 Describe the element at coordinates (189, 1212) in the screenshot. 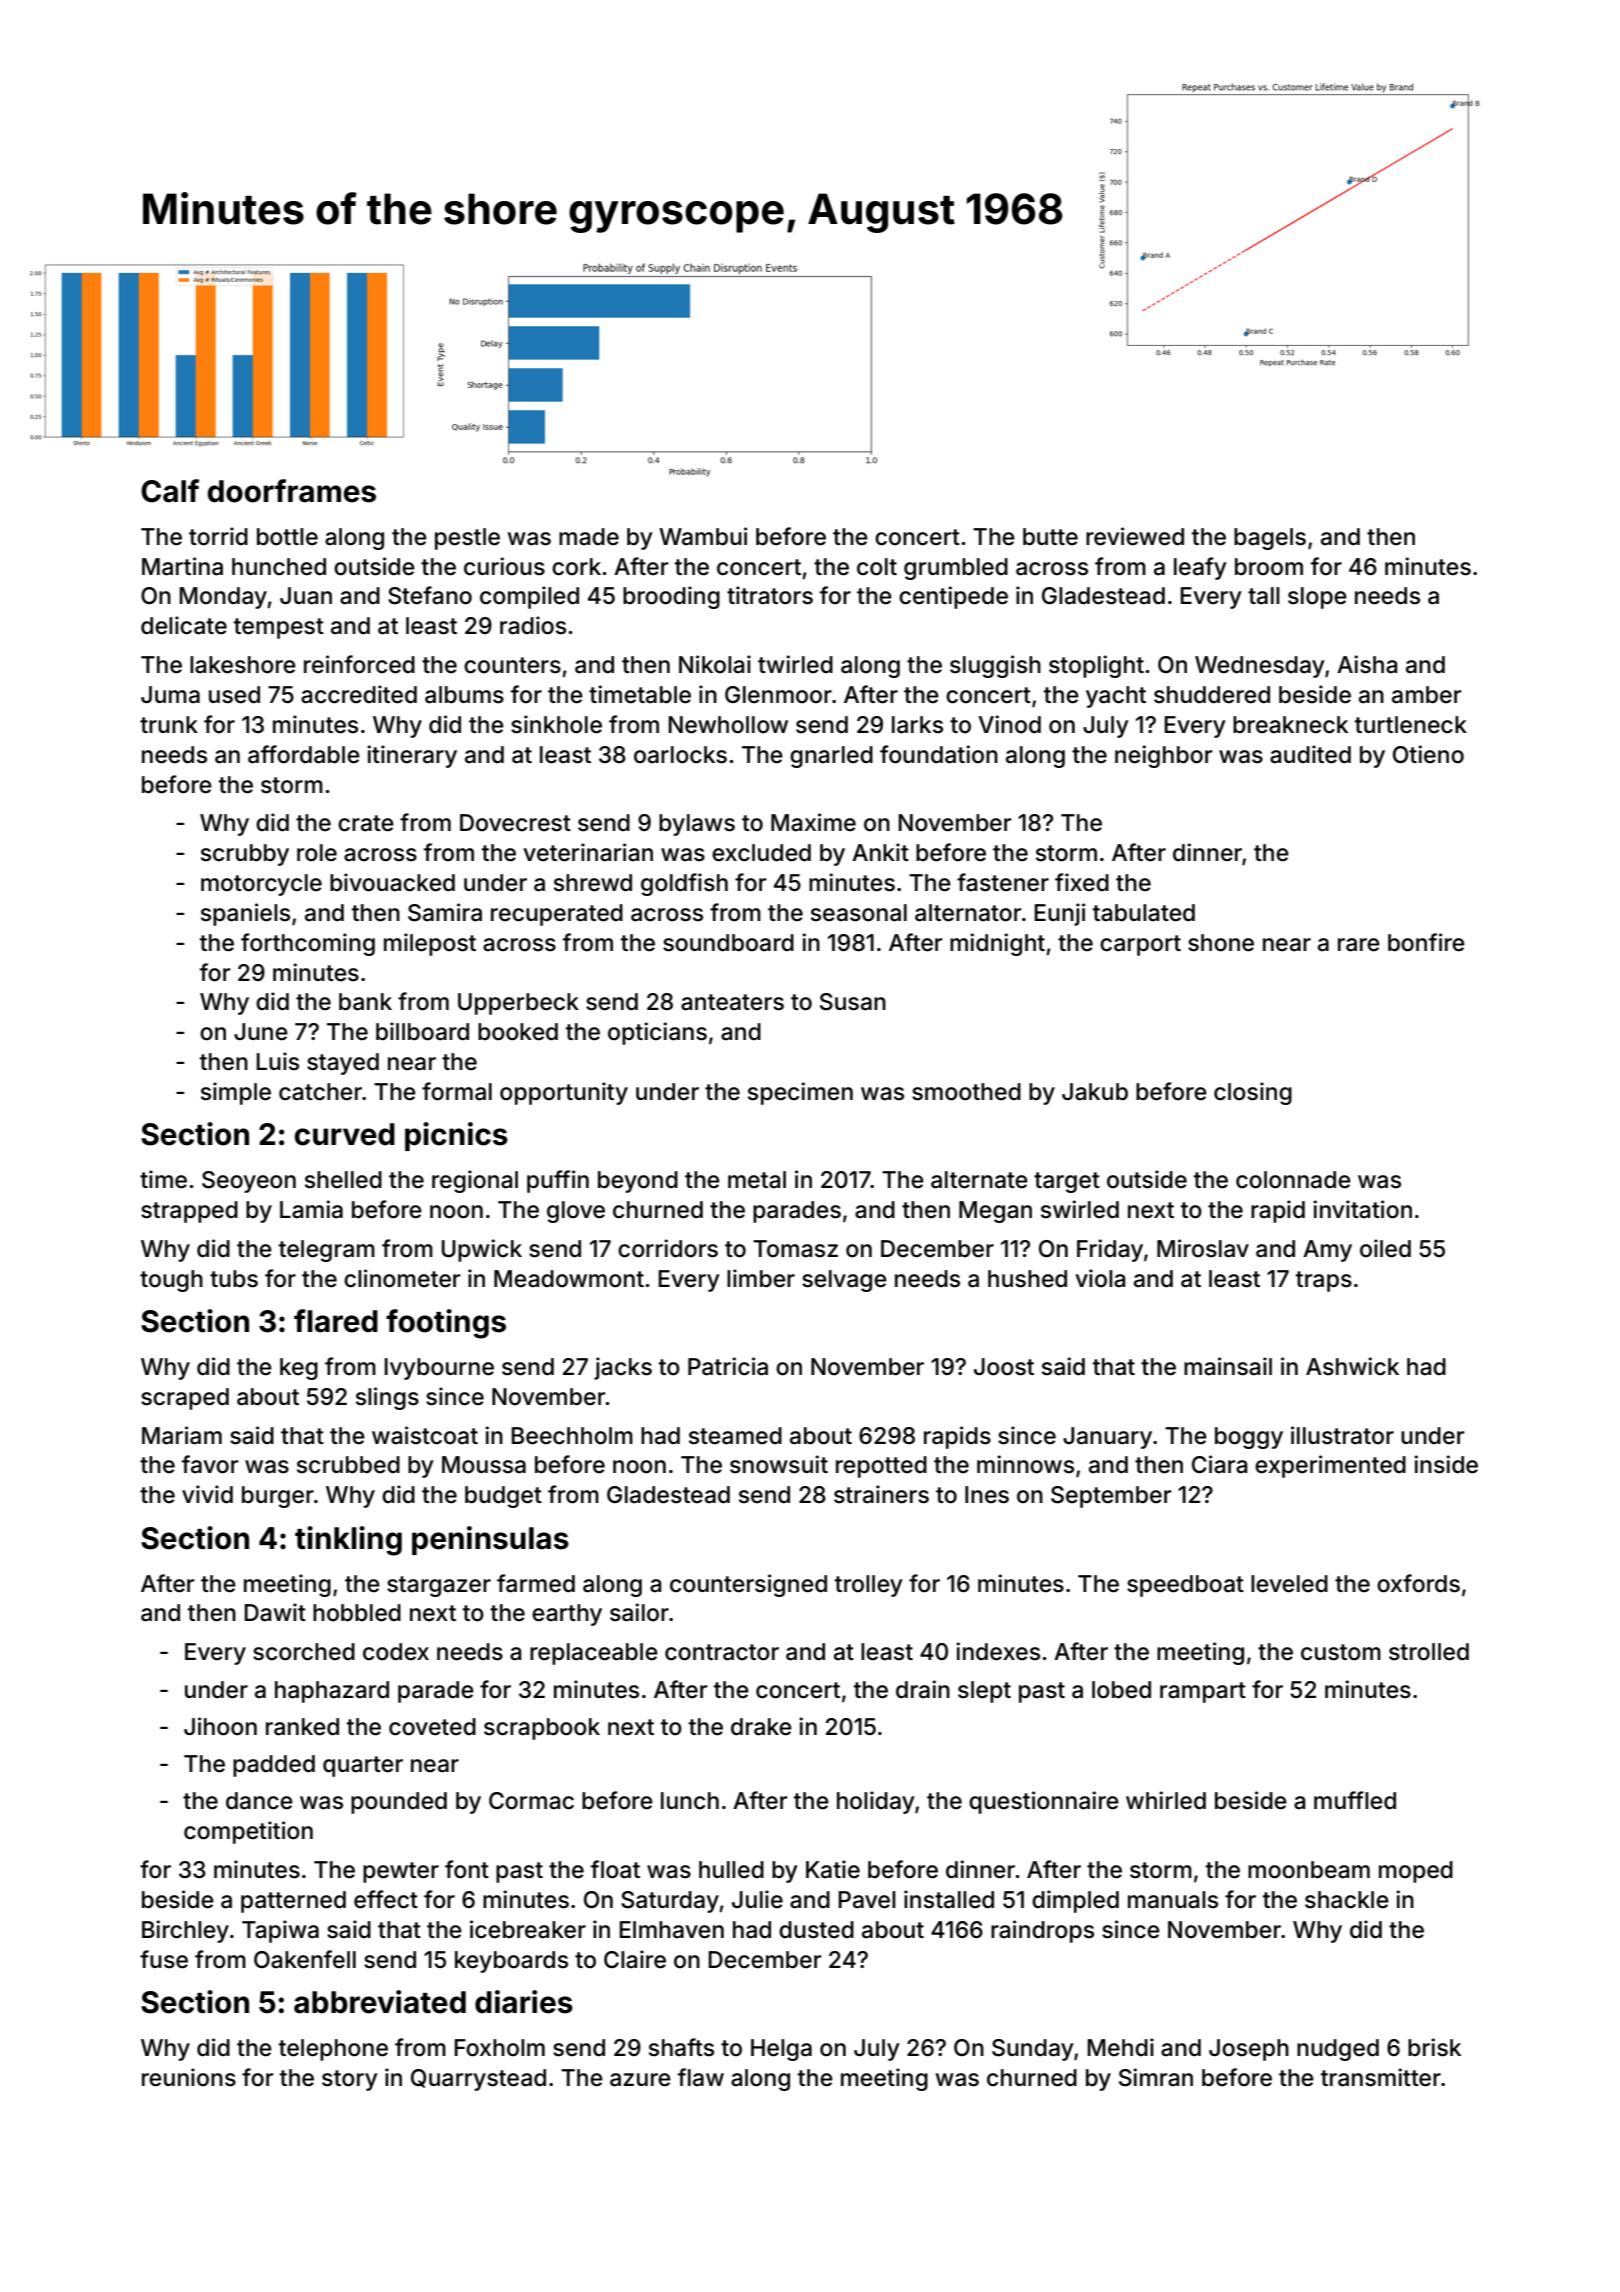

I see `strapped` at that location.
